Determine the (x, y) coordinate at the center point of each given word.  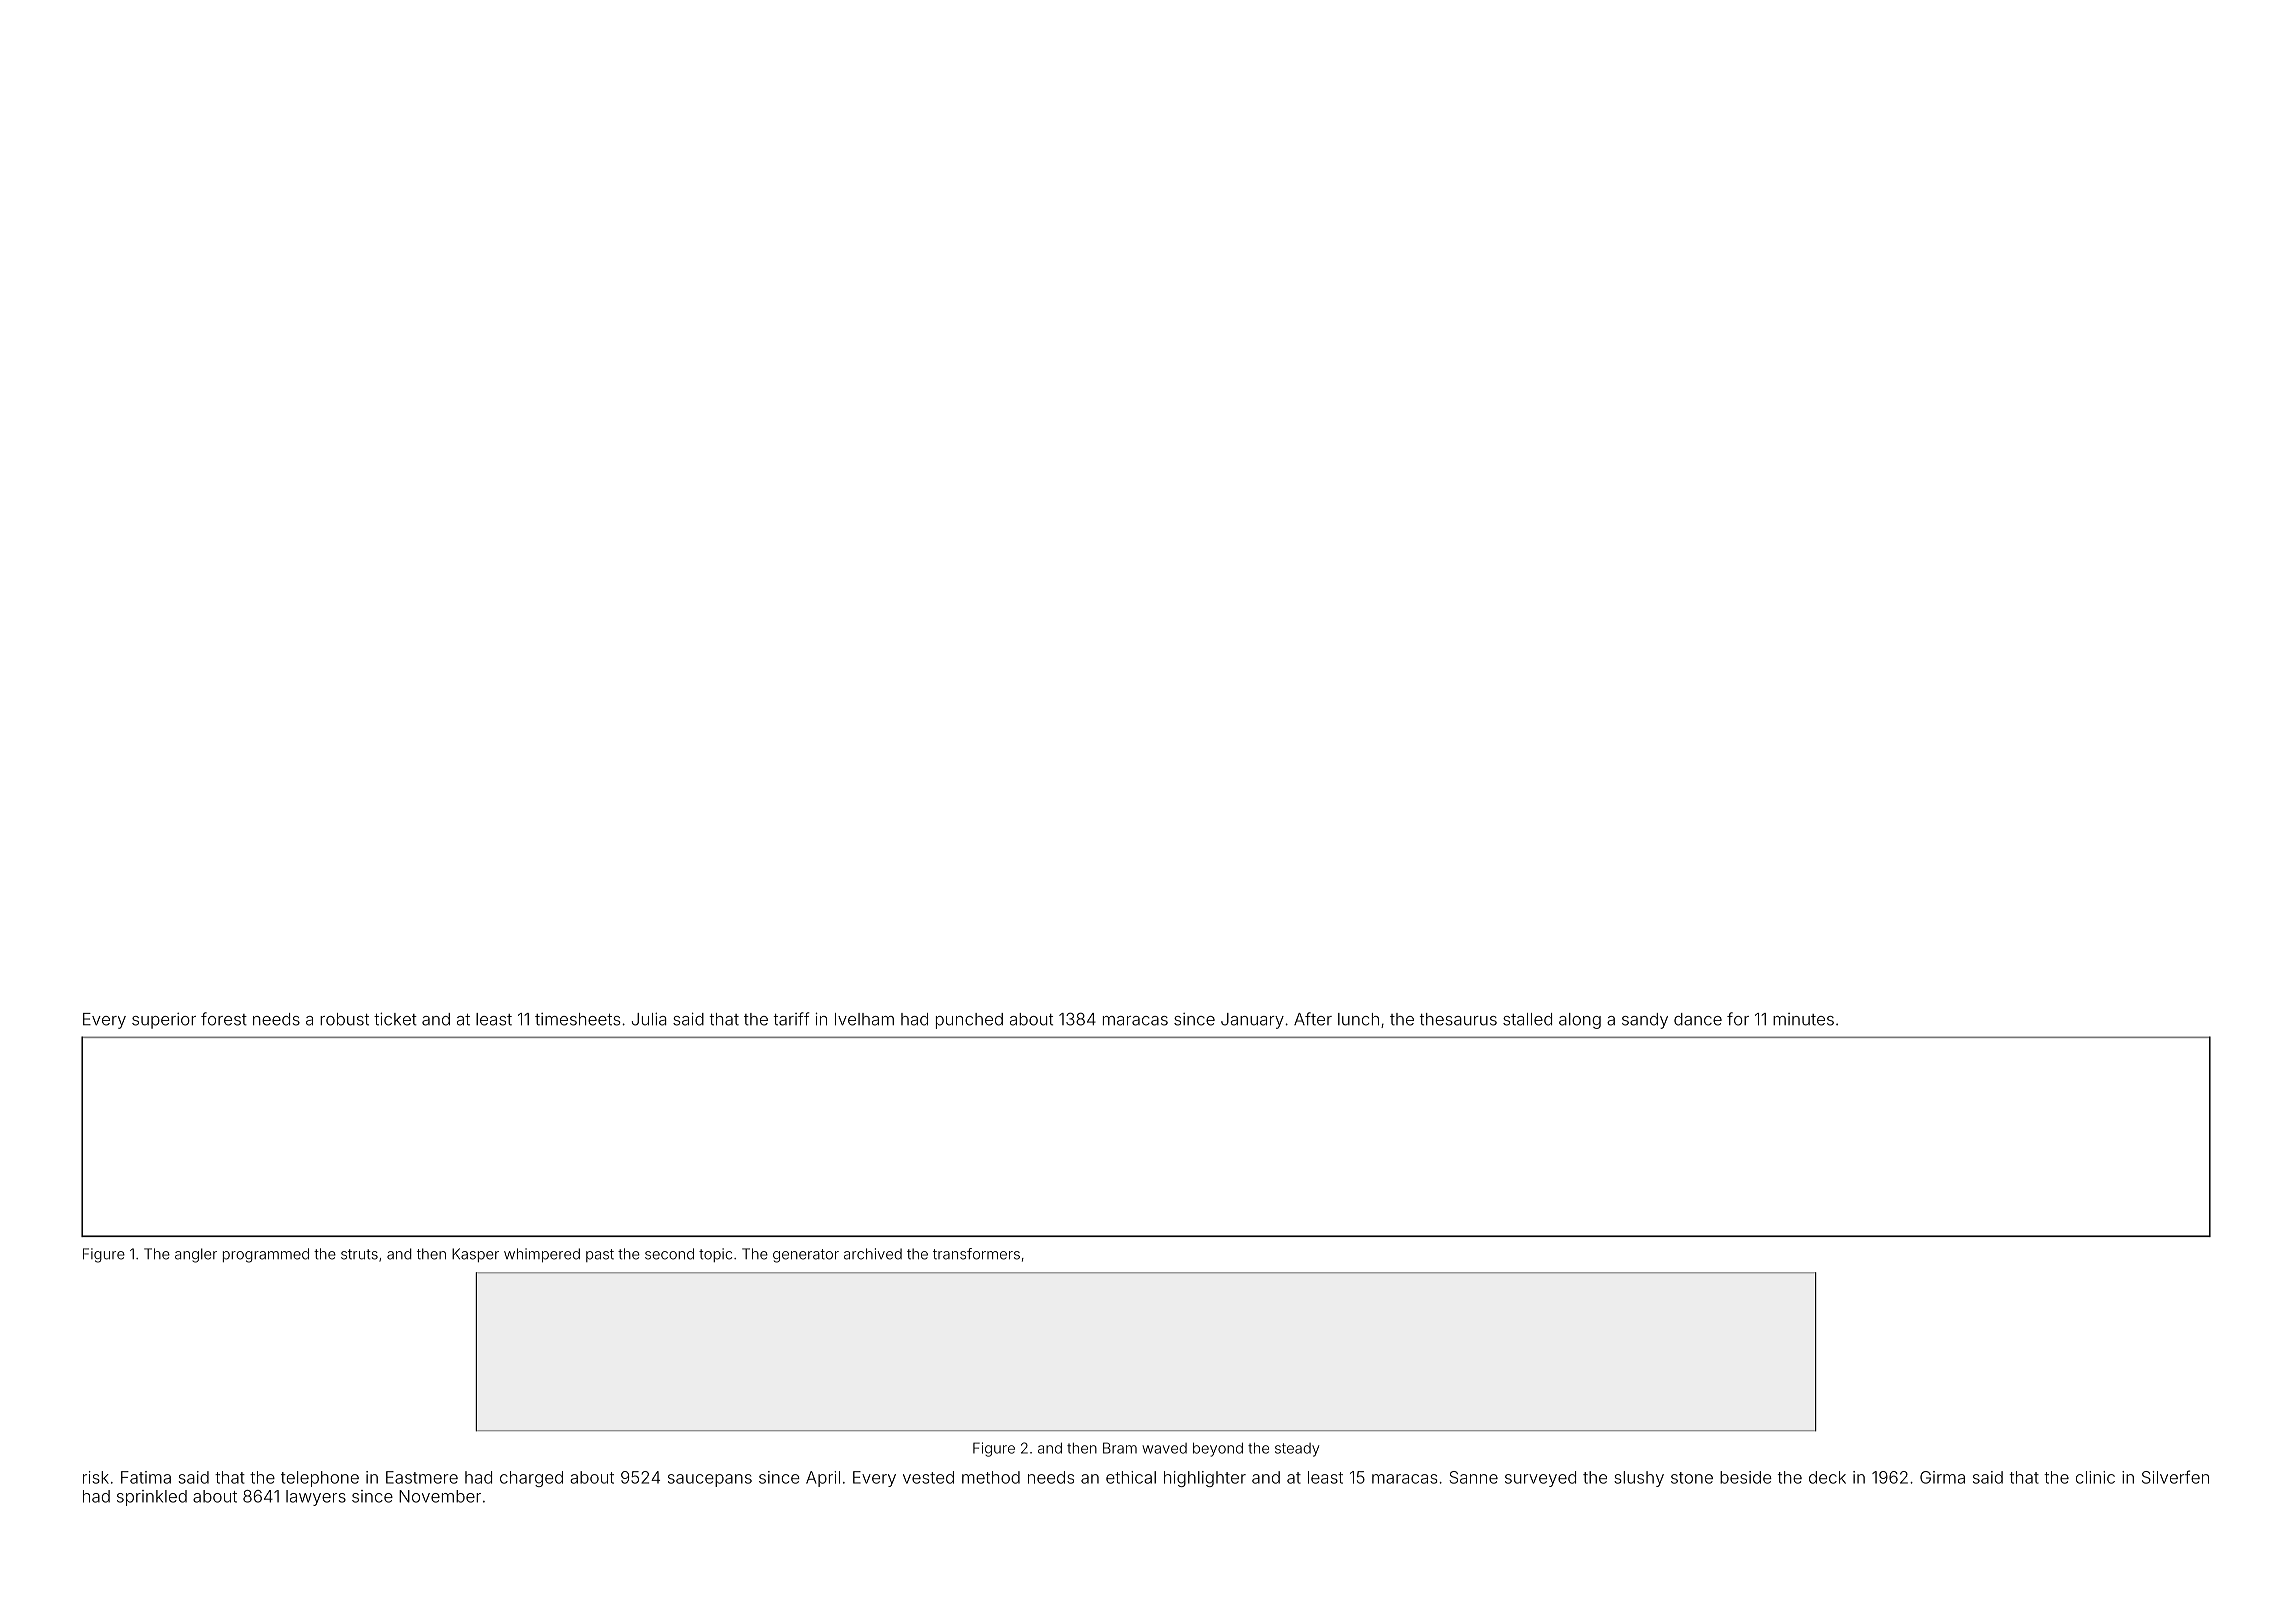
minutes (1803, 1019)
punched (969, 1021)
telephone (320, 1479)
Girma (1942, 1477)
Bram (1120, 1448)
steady (1297, 1450)
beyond (1218, 1449)
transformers (976, 1254)
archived (873, 1254)
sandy (1645, 1021)
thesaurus (1458, 1019)
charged (531, 1479)
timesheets (578, 1019)
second (669, 1254)
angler (196, 1255)
